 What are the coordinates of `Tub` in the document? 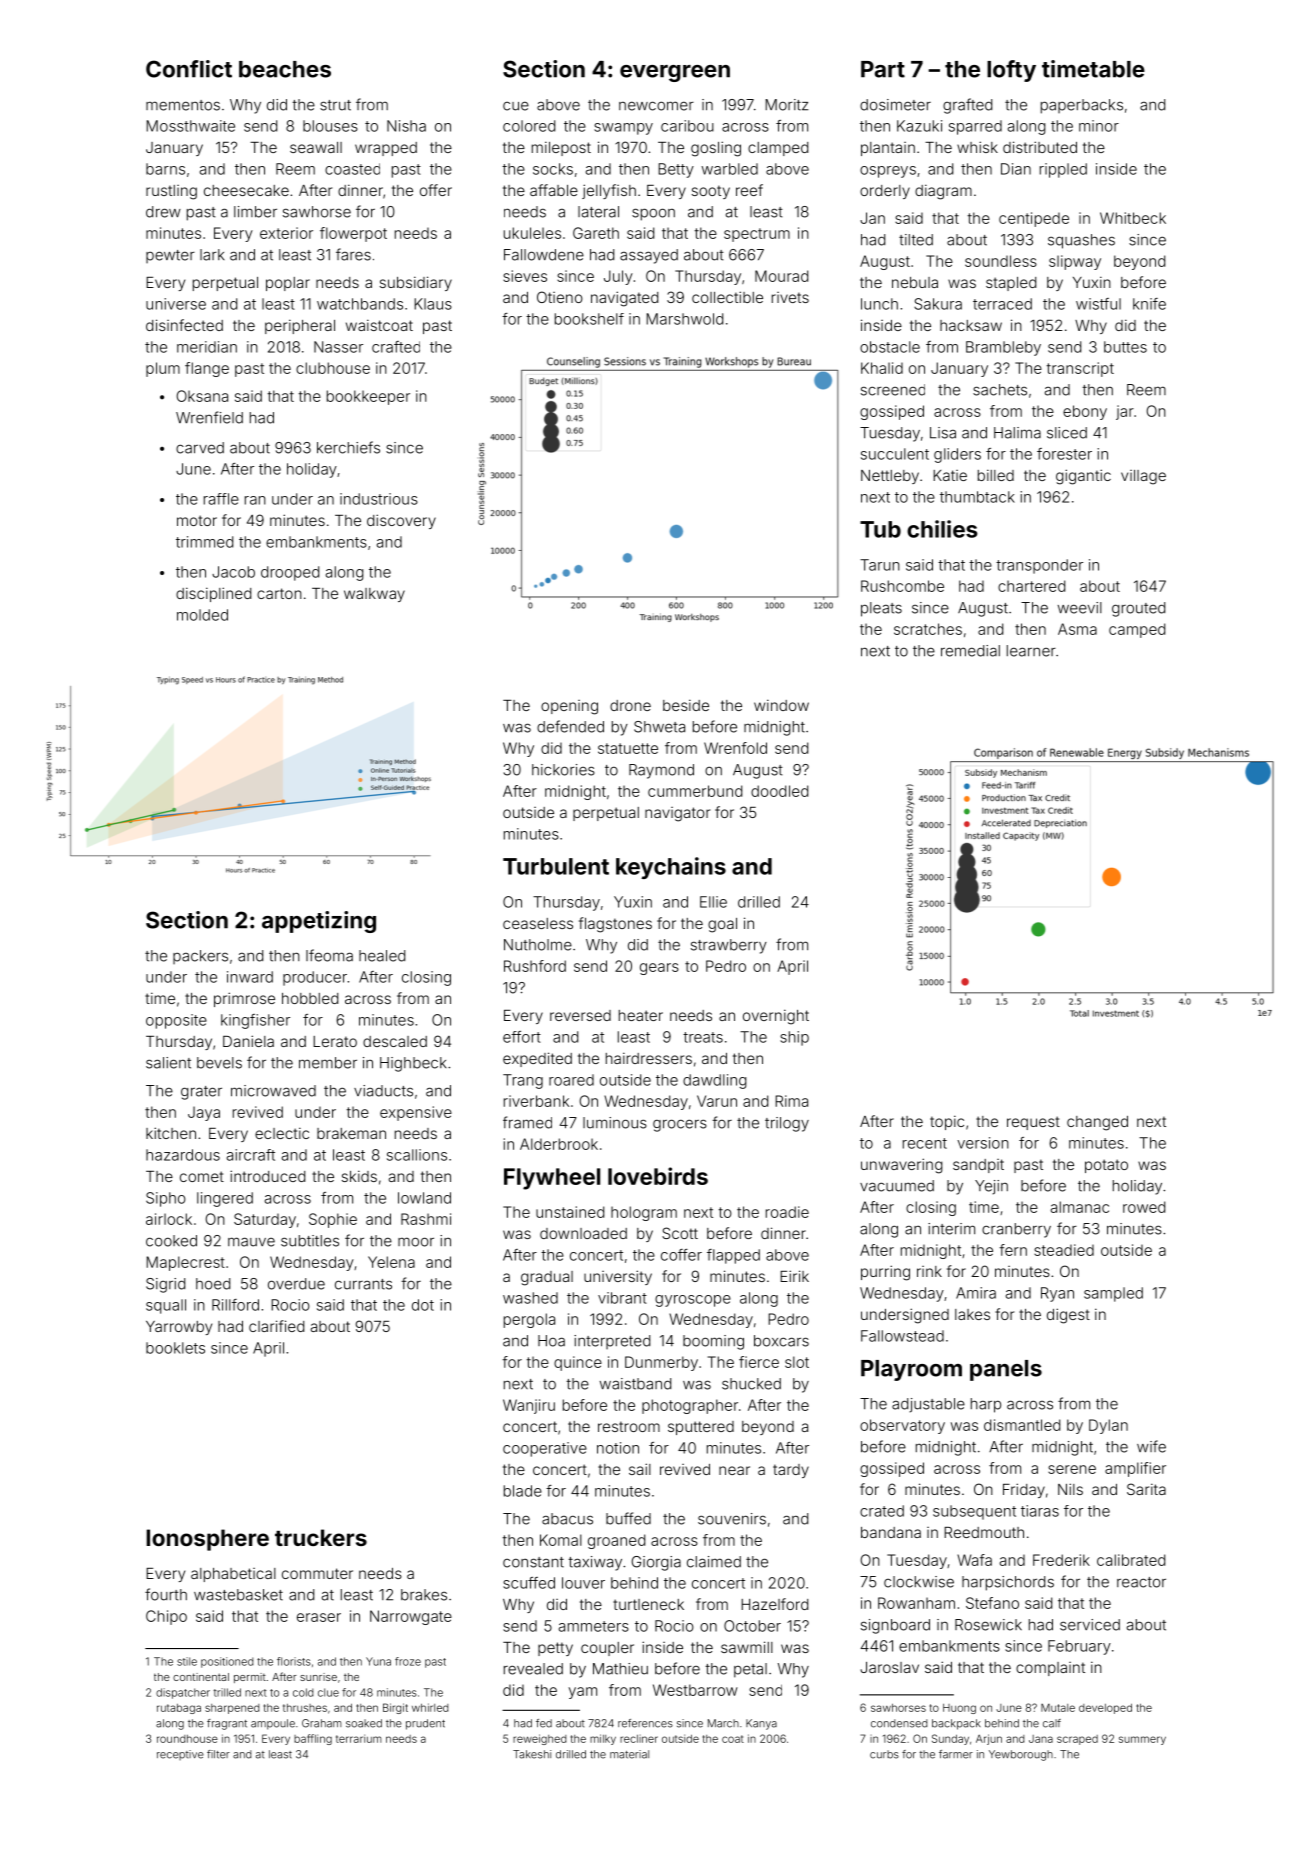 It's located at (880, 529).
